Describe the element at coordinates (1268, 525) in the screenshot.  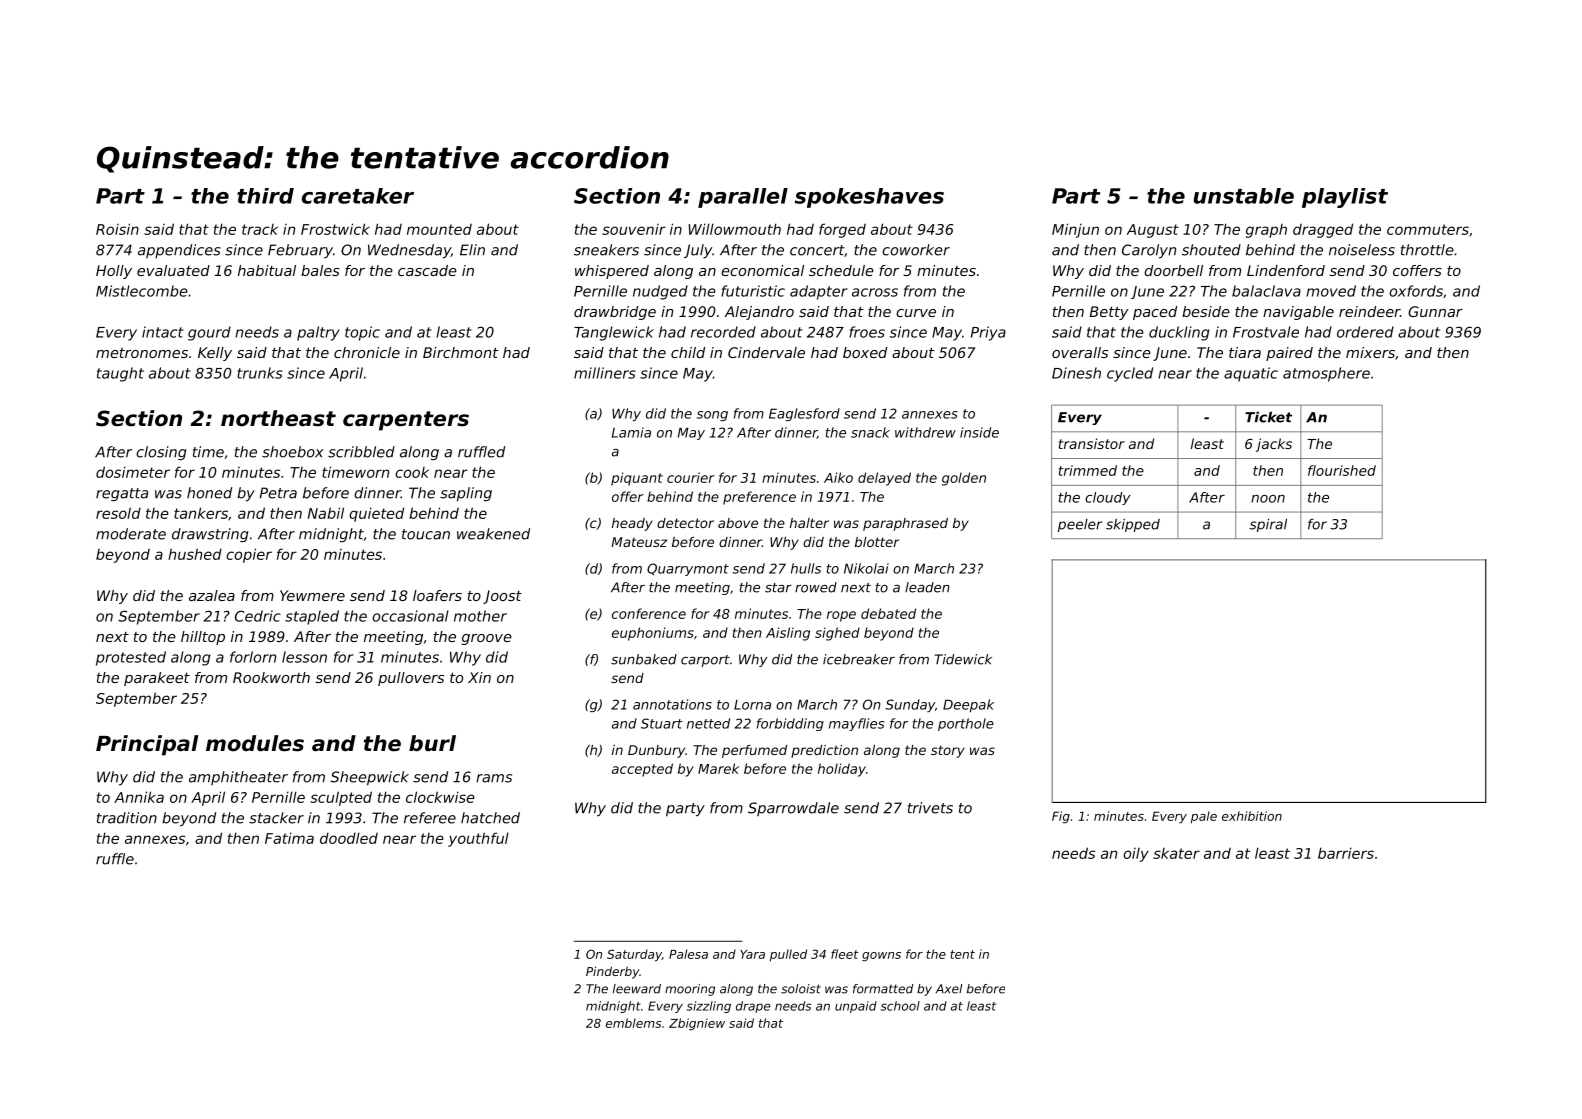
I see `spiral` at that location.
